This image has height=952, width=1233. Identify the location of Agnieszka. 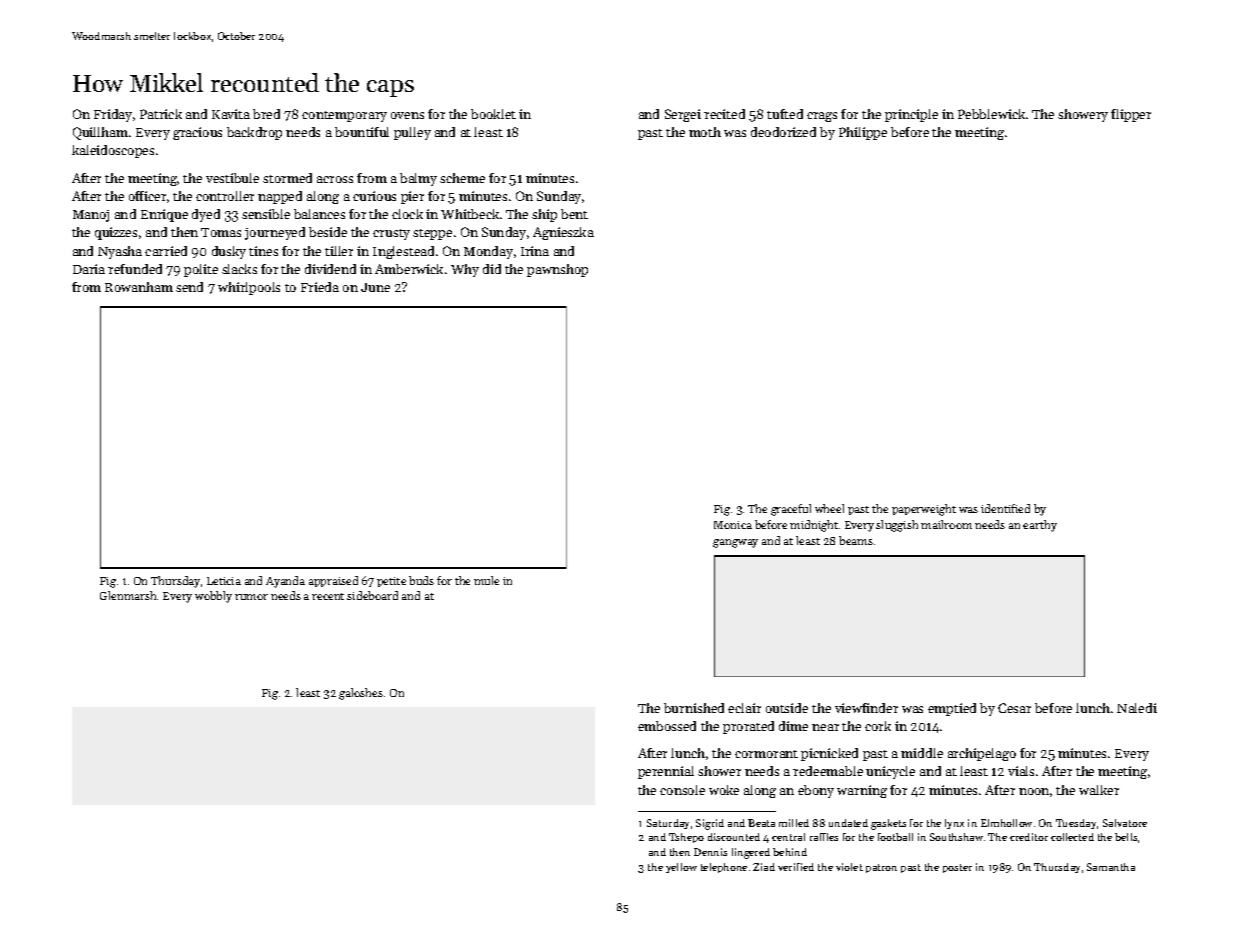
(563, 233).
